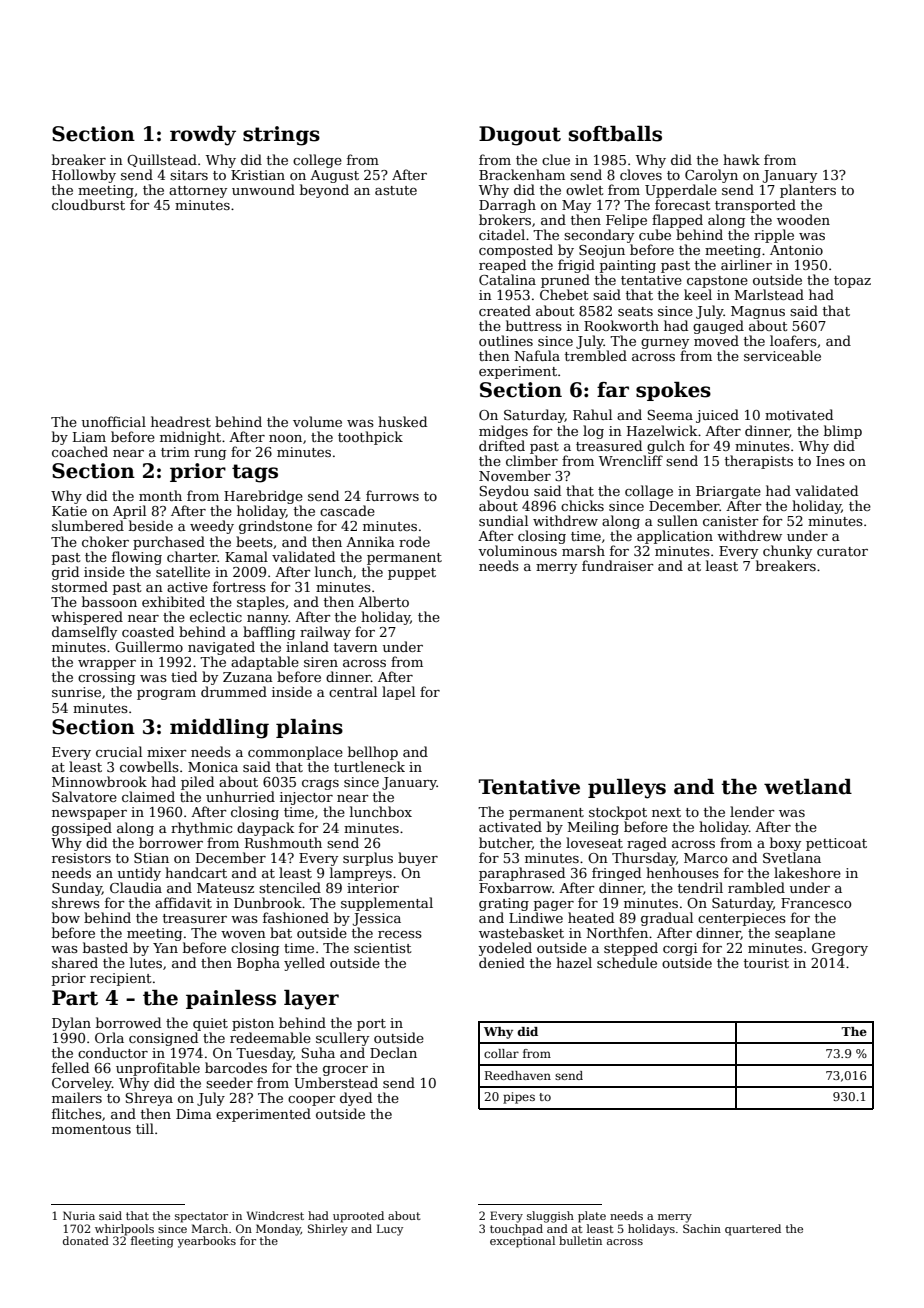  Describe the element at coordinates (162, 160) in the image. I see `Quillstead` at that location.
